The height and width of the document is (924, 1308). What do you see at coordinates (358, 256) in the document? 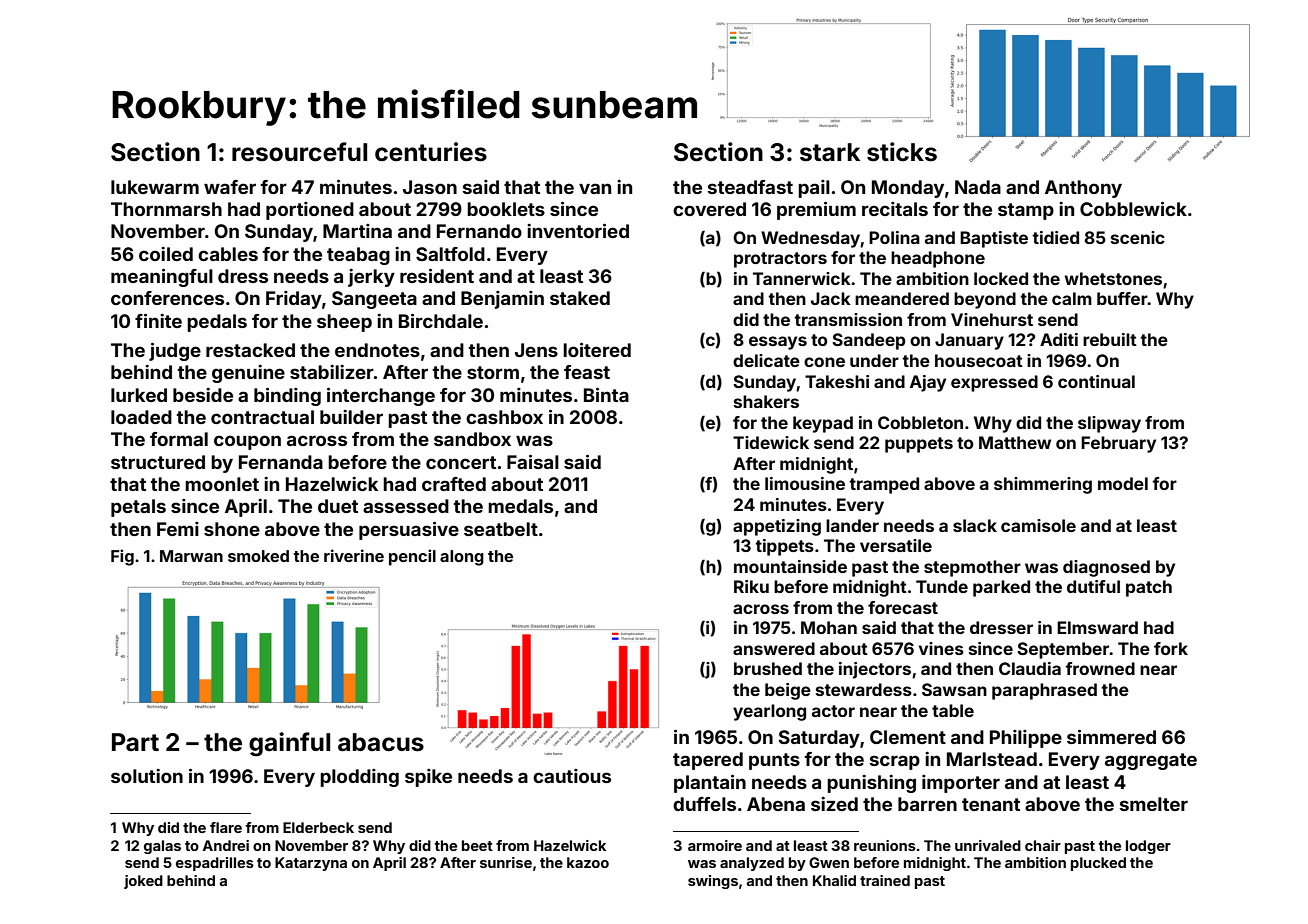
I see `teabag` at bounding box center [358, 256].
